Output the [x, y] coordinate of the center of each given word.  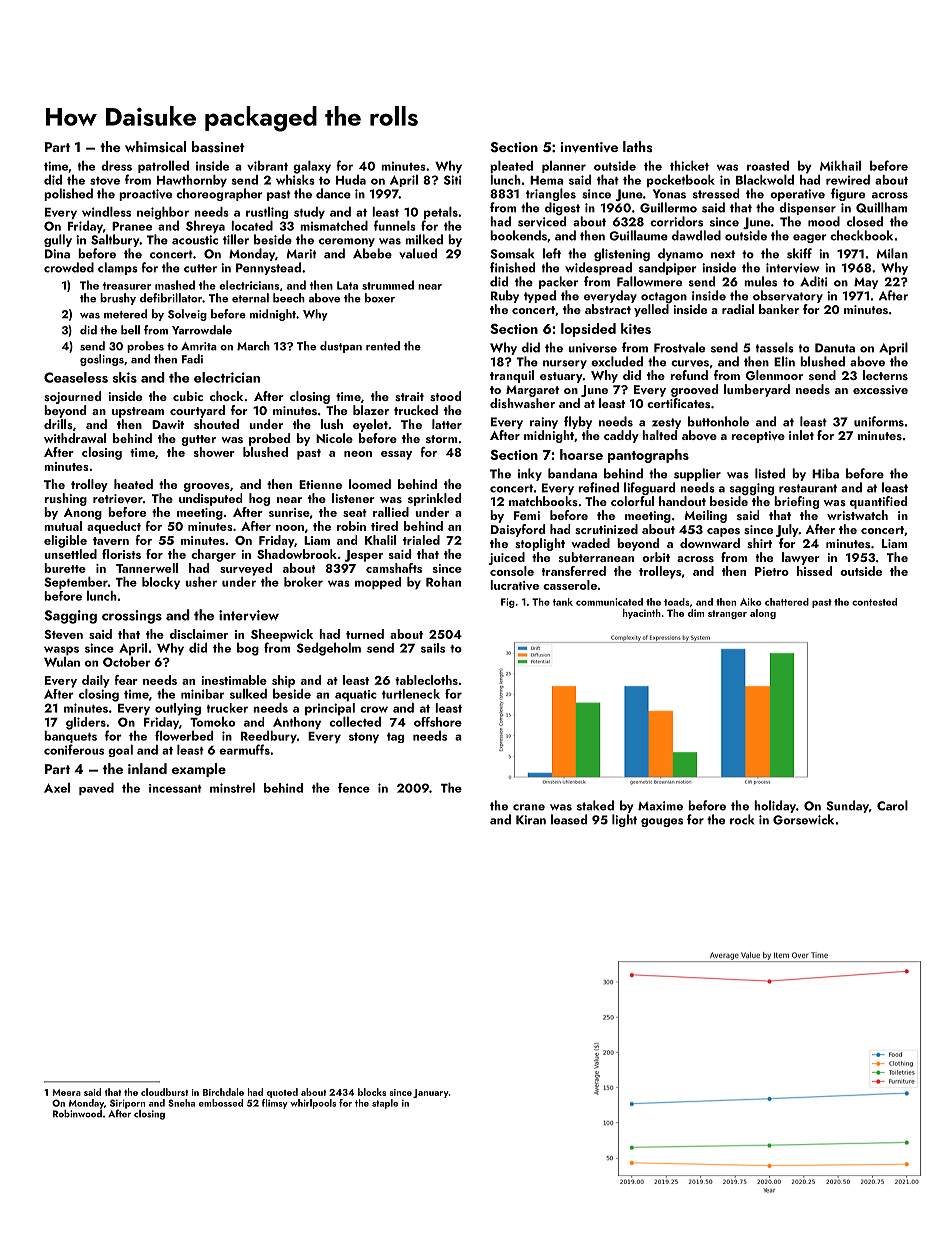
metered [125, 314]
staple [385, 1104]
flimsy [275, 1104]
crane [529, 807]
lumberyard [757, 390]
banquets [70, 737]
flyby [578, 422]
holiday [775, 806]
